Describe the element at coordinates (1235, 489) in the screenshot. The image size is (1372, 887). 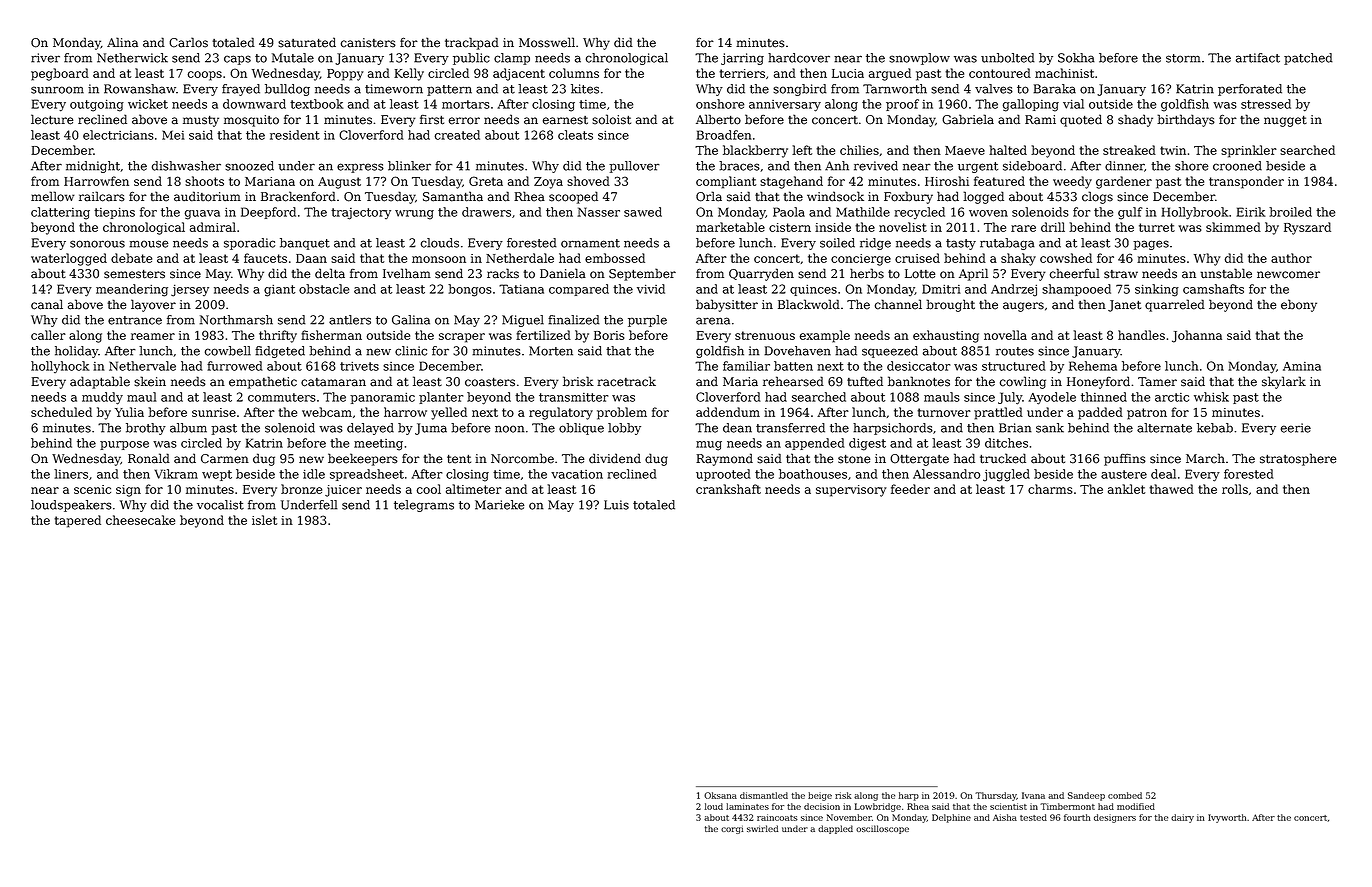
I see `rolls` at that location.
